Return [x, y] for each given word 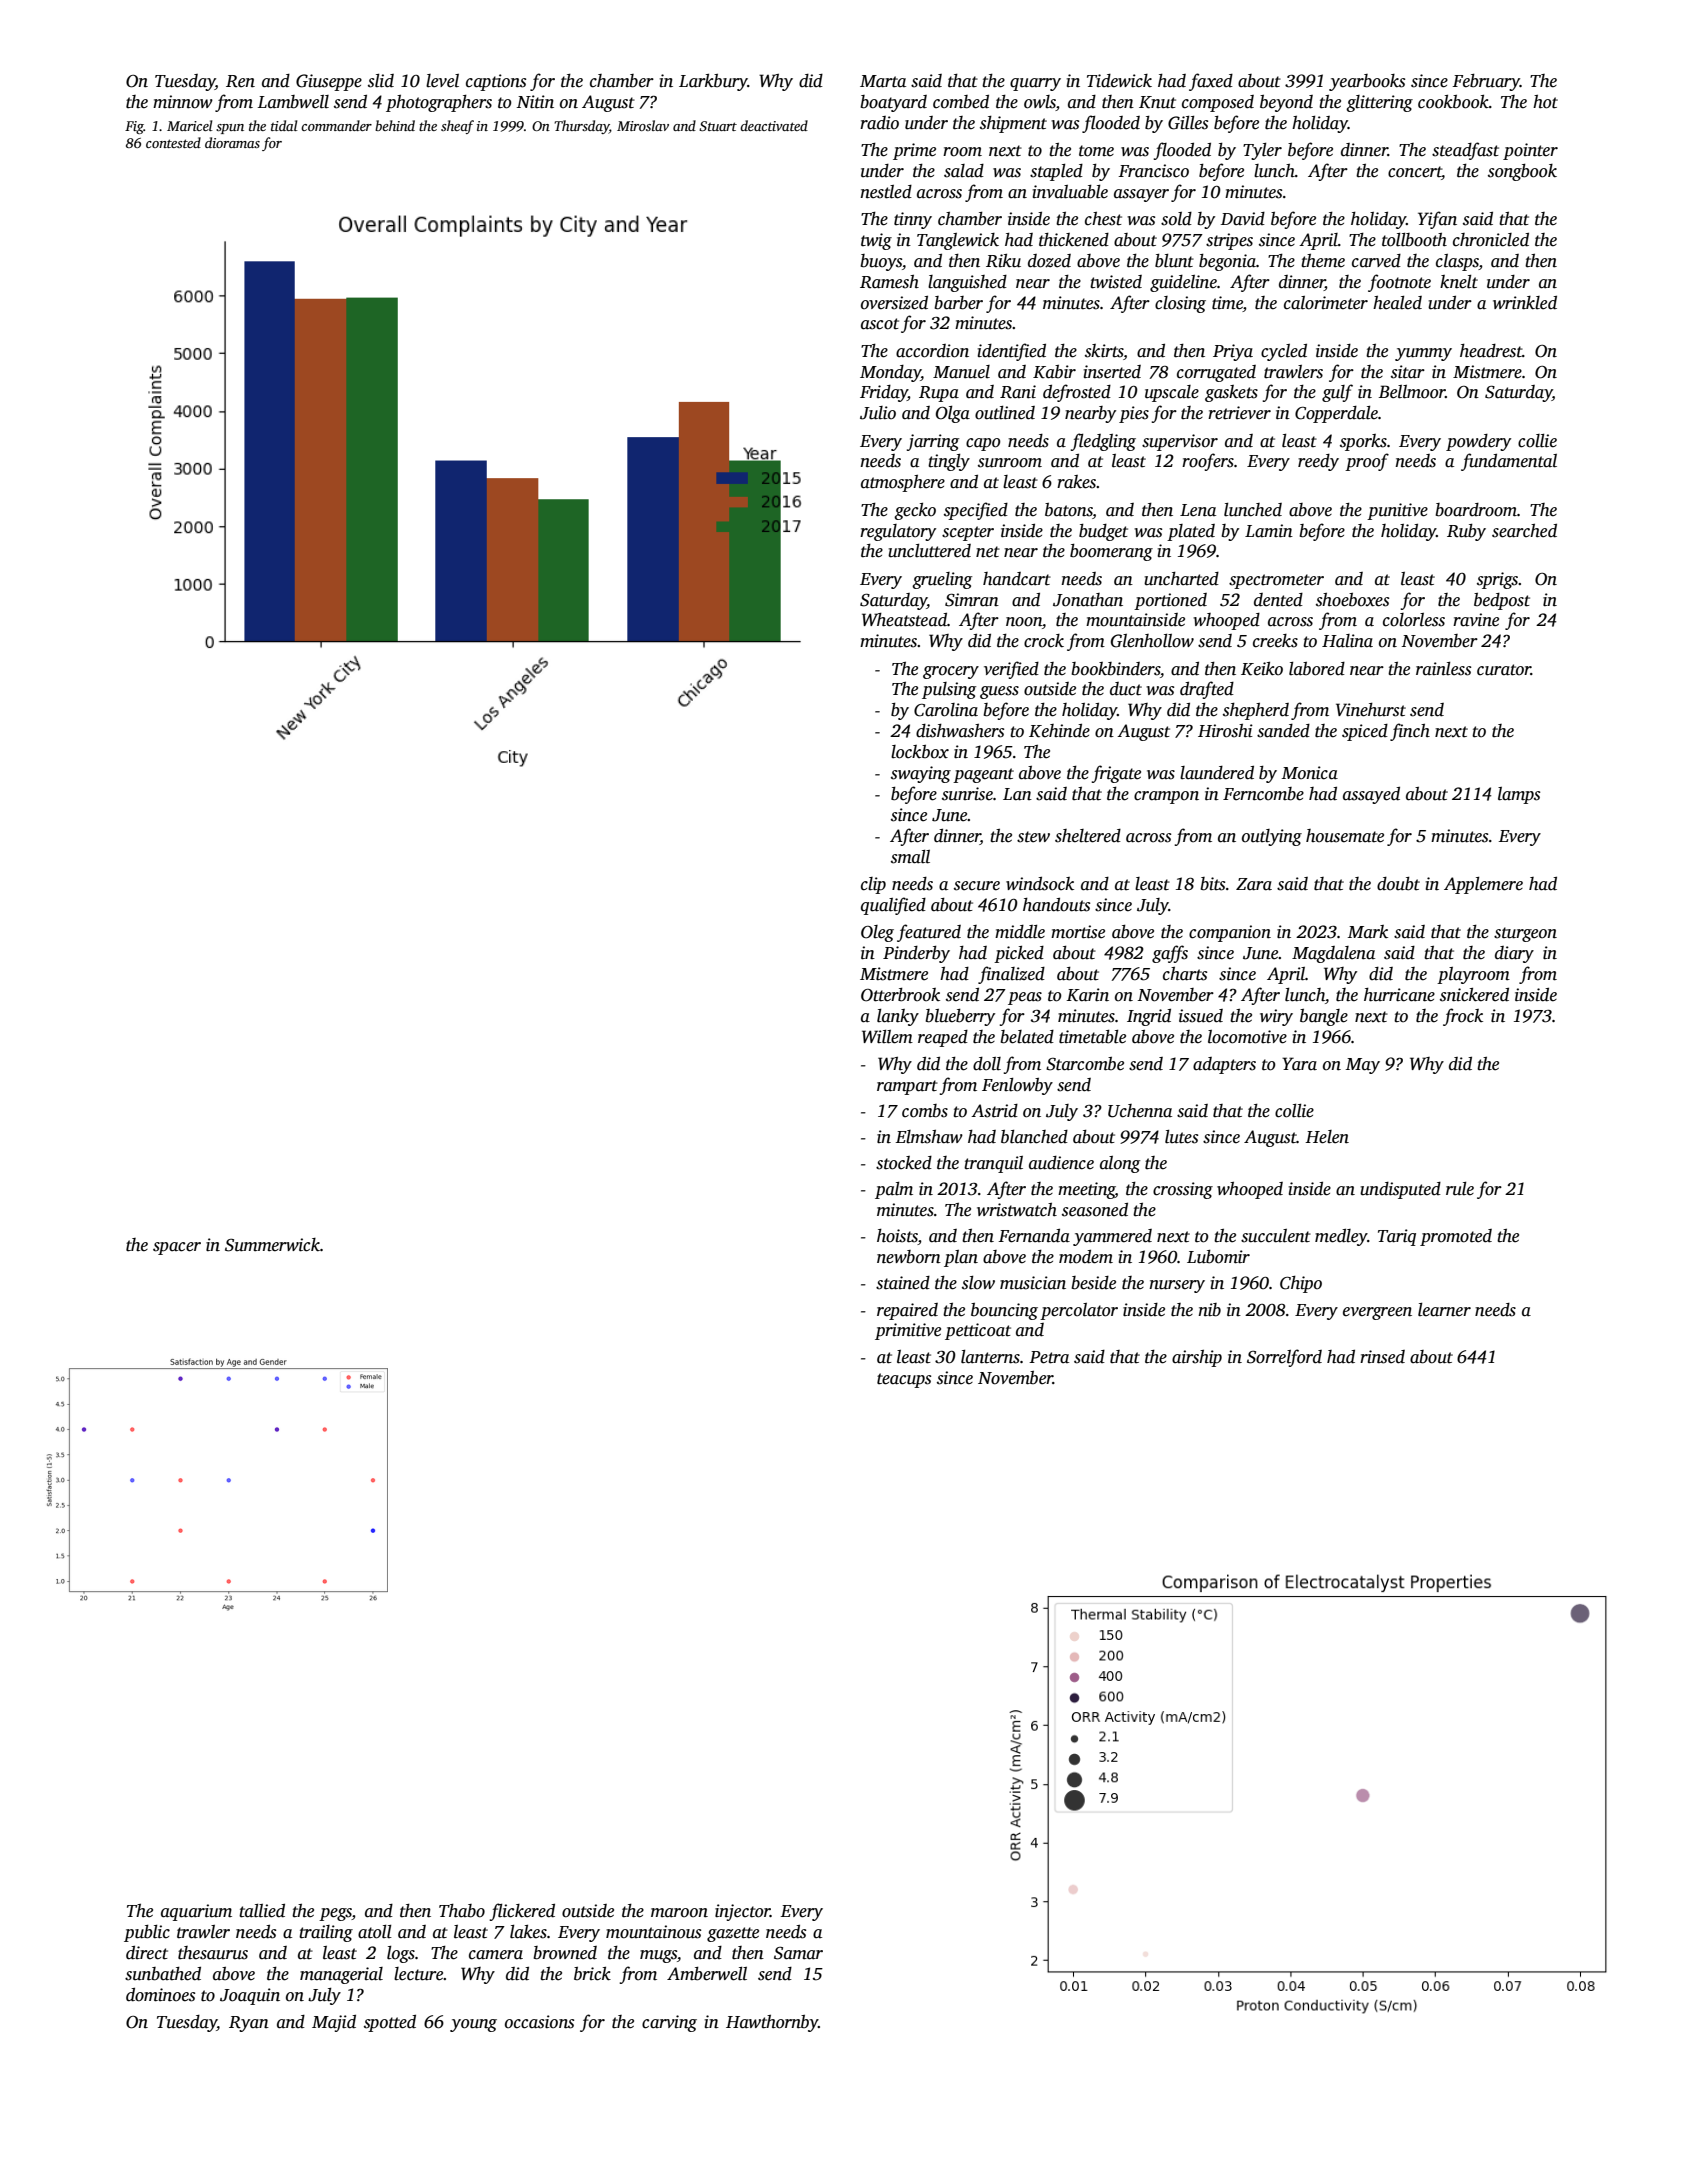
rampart [907, 1087]
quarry [1035, 84]
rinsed [1382, 1357]
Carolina [946, 710]
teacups [904, 1380]
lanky [898, 1017]
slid [381, 81]
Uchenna [1140, 1111]
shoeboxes [1352, 600]
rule [1460, 1189]
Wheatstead [904, 620]
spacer [177, 1248]
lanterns [990, 1357]
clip [873, 885]
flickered [522, 1912]
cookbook [1453, 102]
